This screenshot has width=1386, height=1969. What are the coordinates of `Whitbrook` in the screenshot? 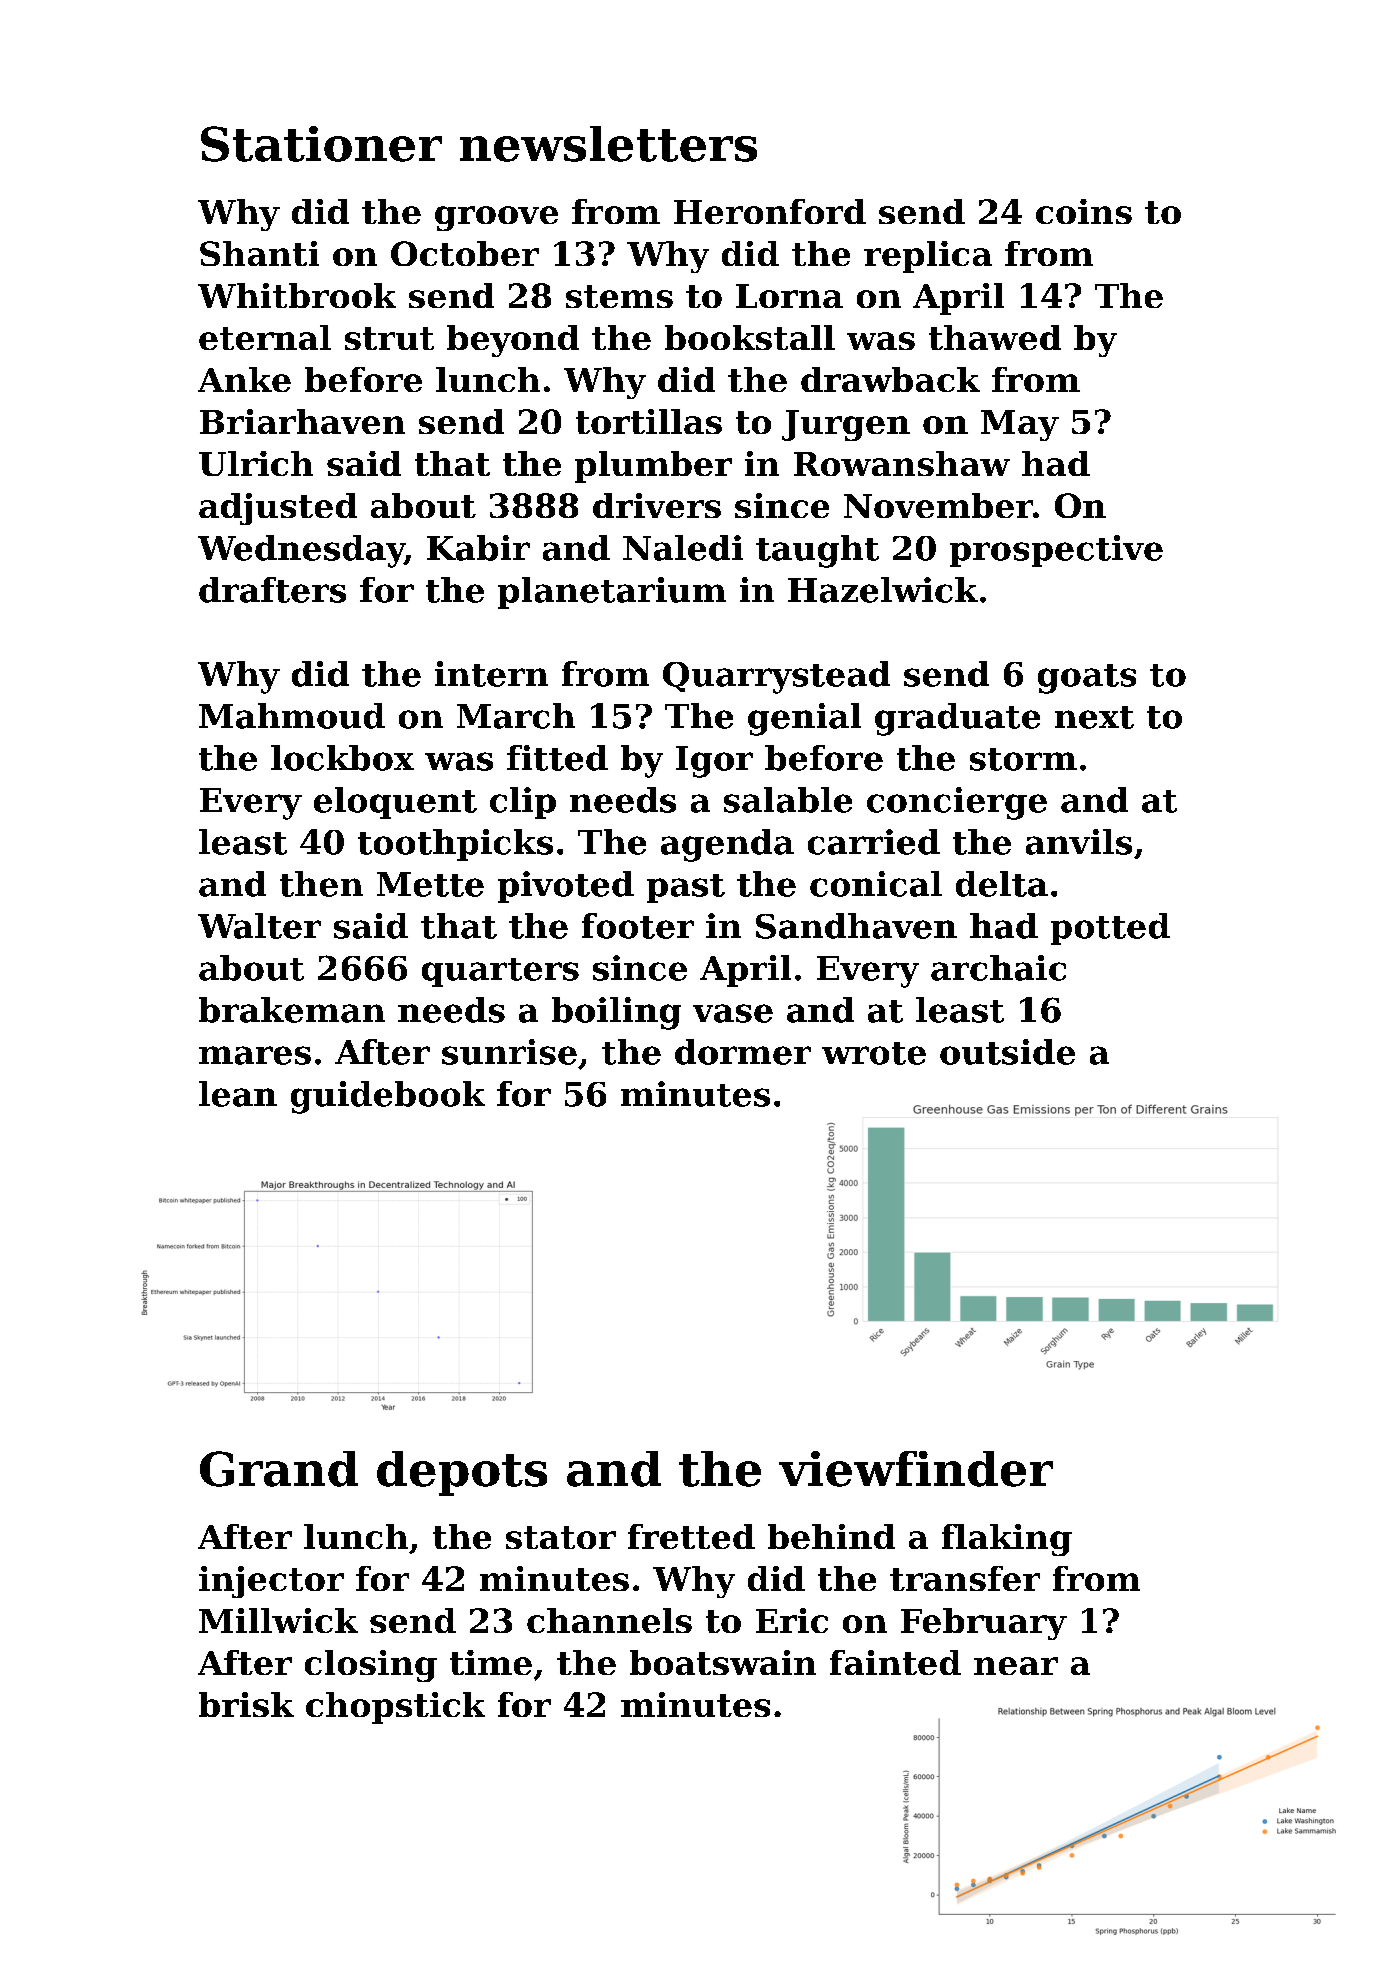 It's located at (297, 295).
